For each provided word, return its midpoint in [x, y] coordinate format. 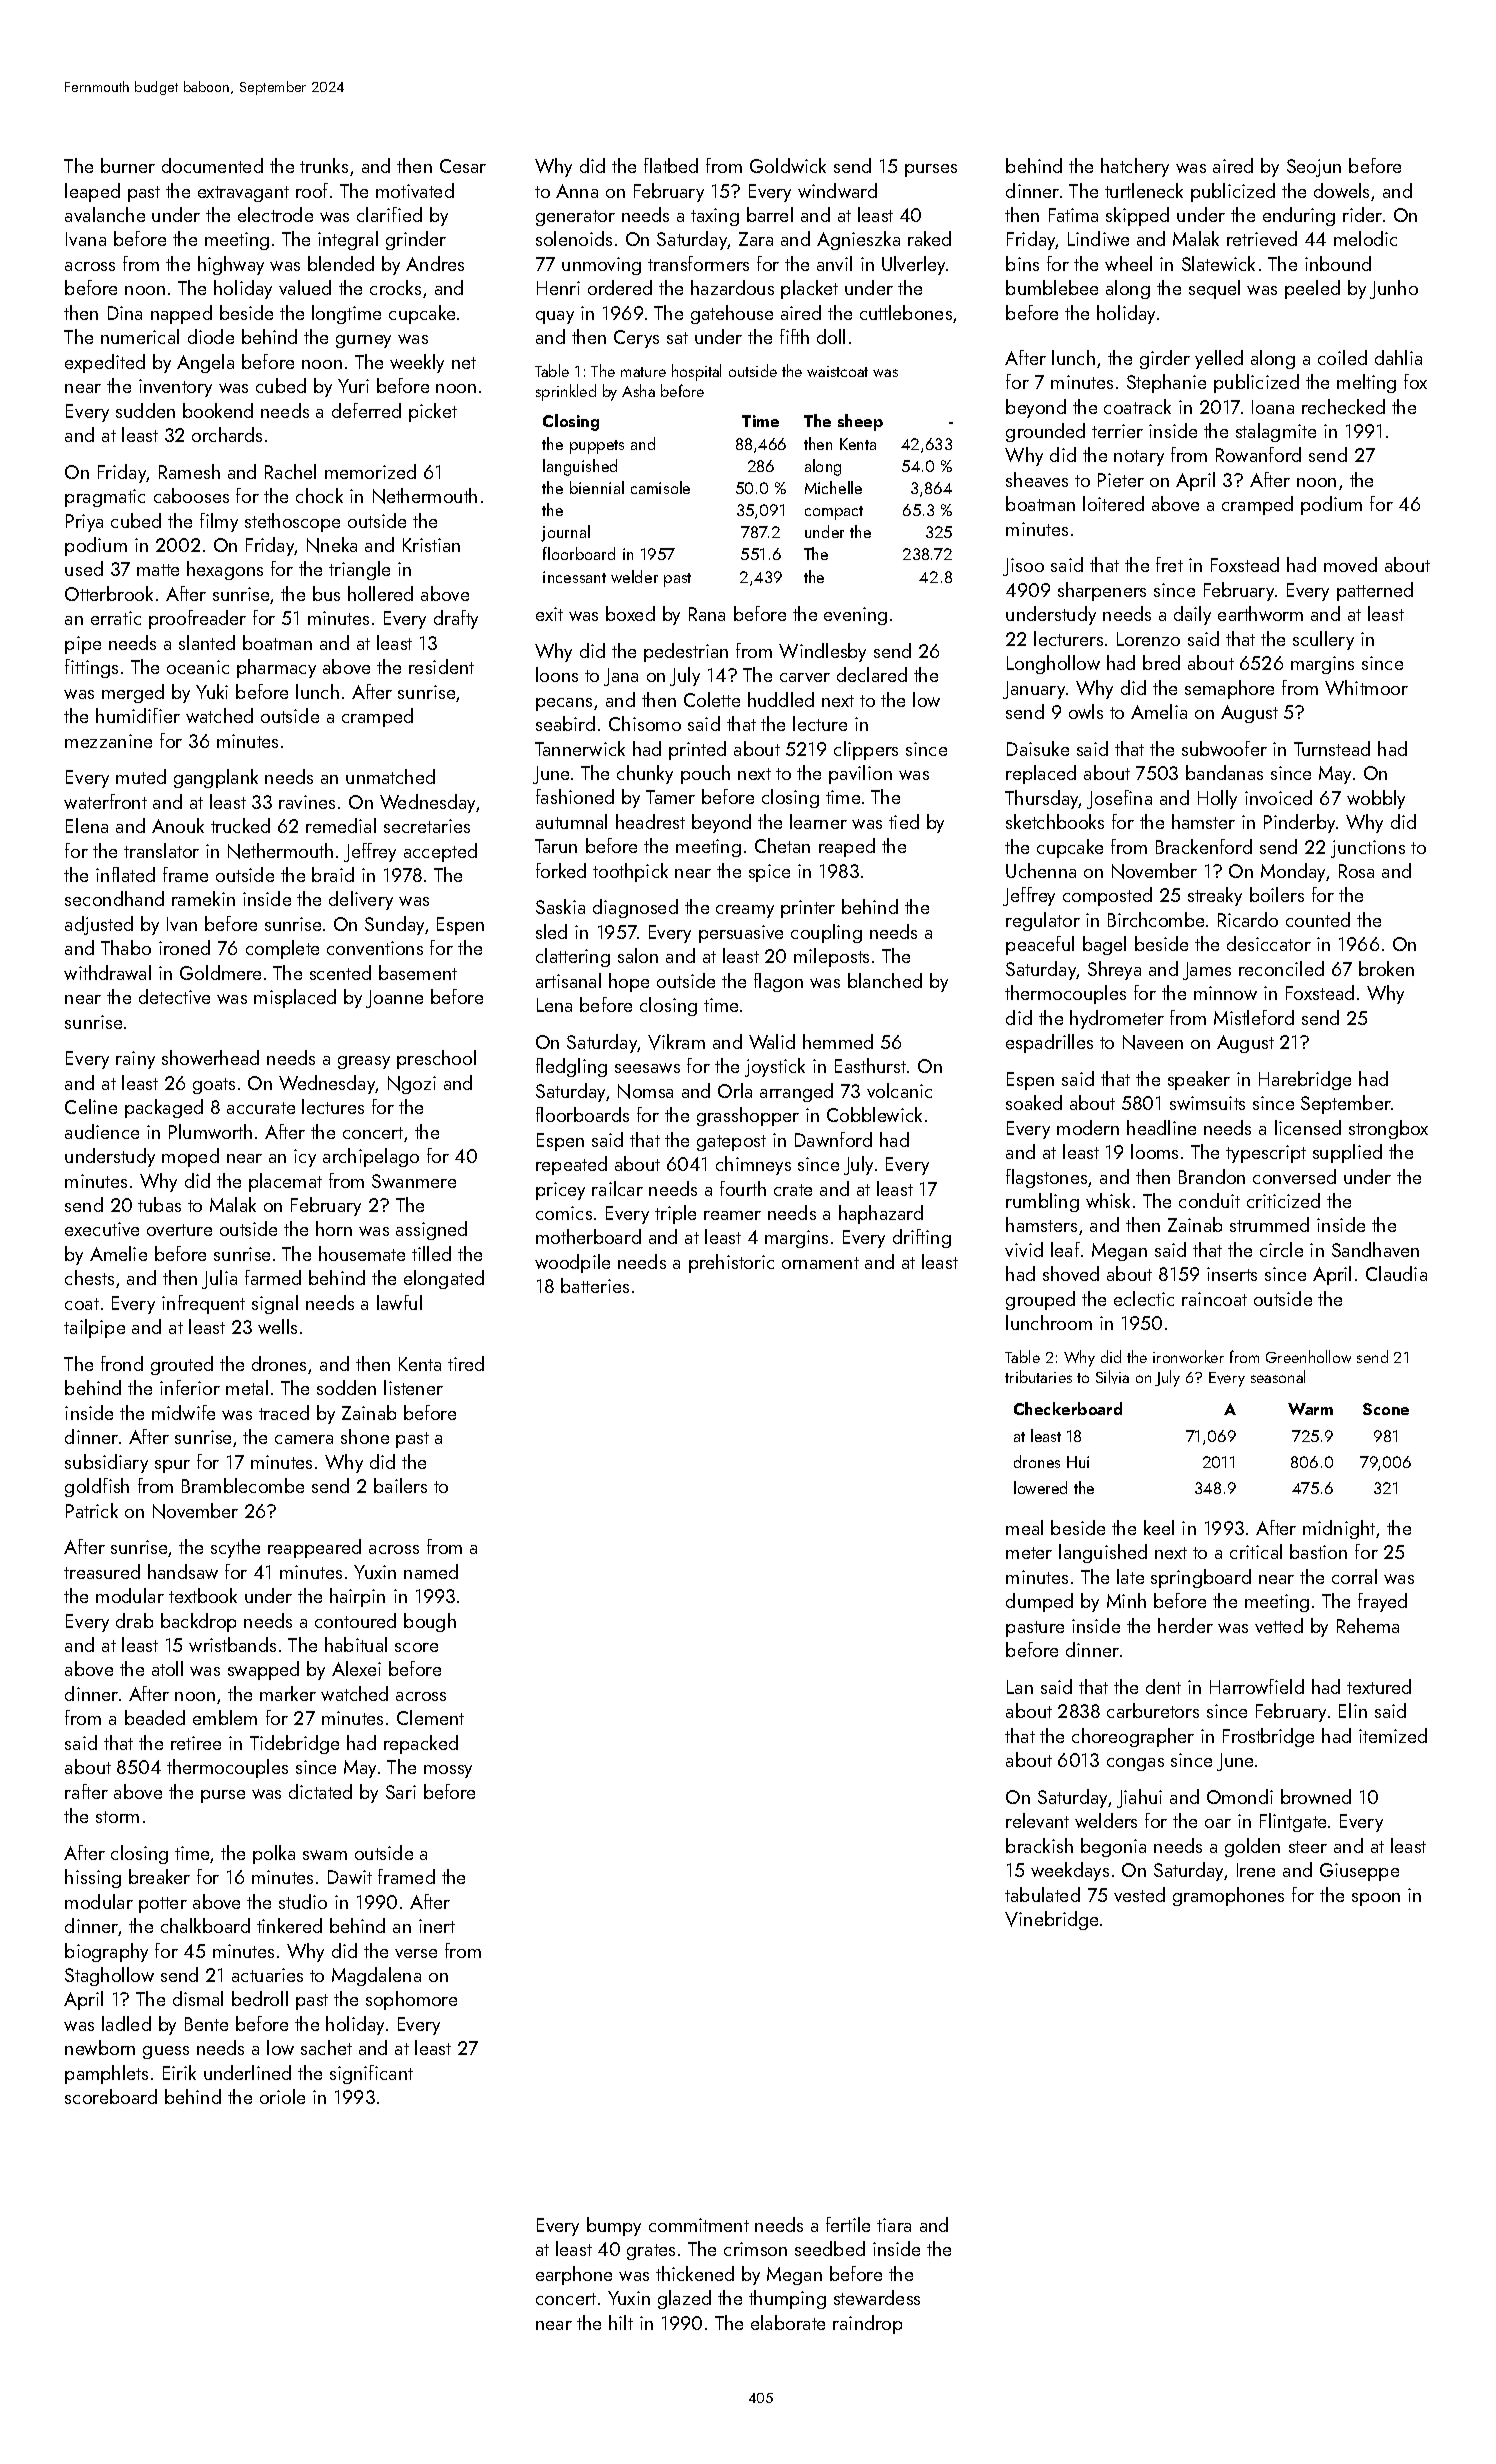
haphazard [881, 1214]
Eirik [179, 2072]
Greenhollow [1308, 1356]
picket [433, 412]
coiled [1342, 357]
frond [122, 1363]
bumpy [614, 2226]
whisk [1108, 1200]
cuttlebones [906, 312]
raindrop [867, 2324]
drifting [922, 1238]
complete [282, 949]
